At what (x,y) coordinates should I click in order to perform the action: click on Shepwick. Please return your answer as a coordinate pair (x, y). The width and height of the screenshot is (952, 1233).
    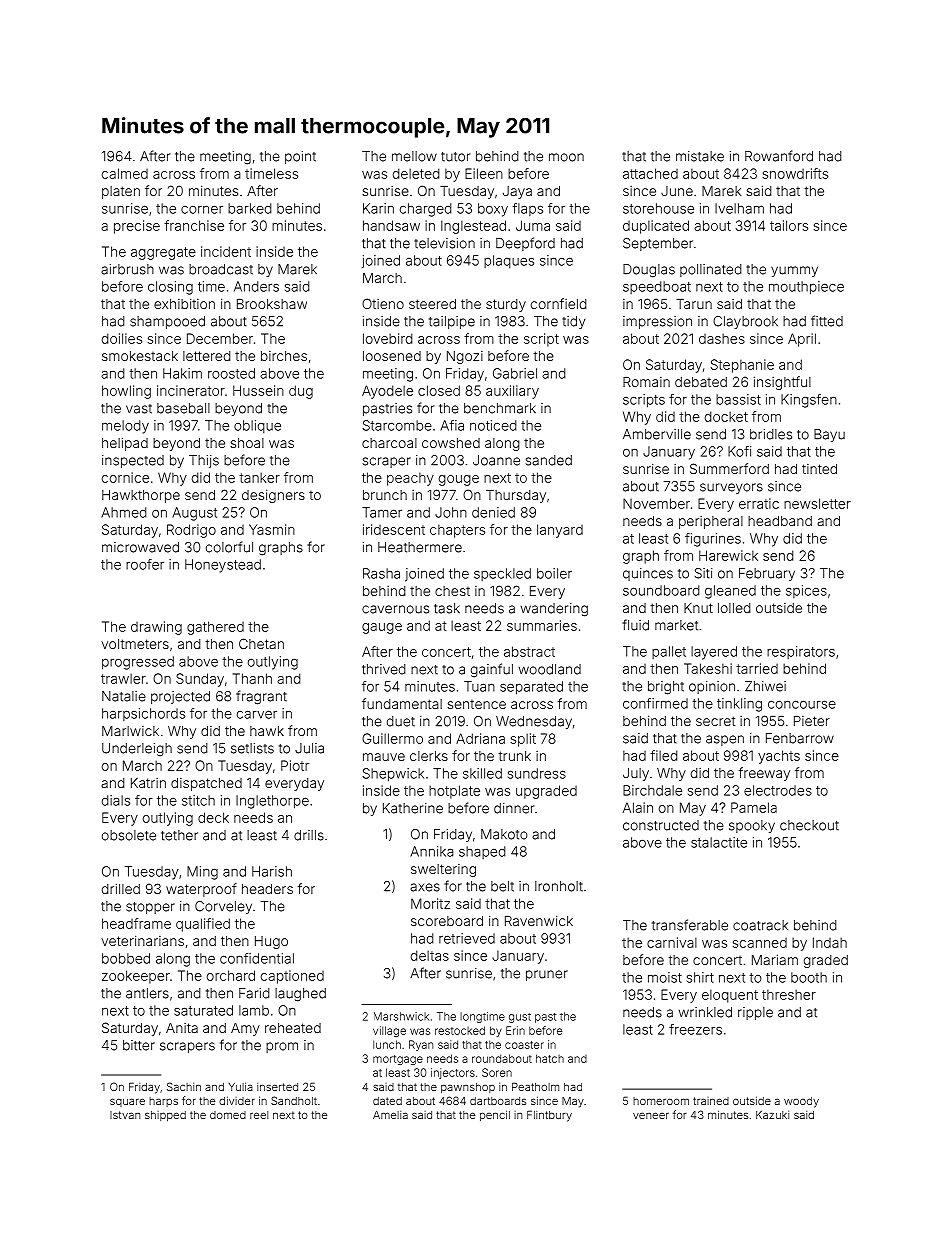
    Looking at the image, I should click on (393, 775).
